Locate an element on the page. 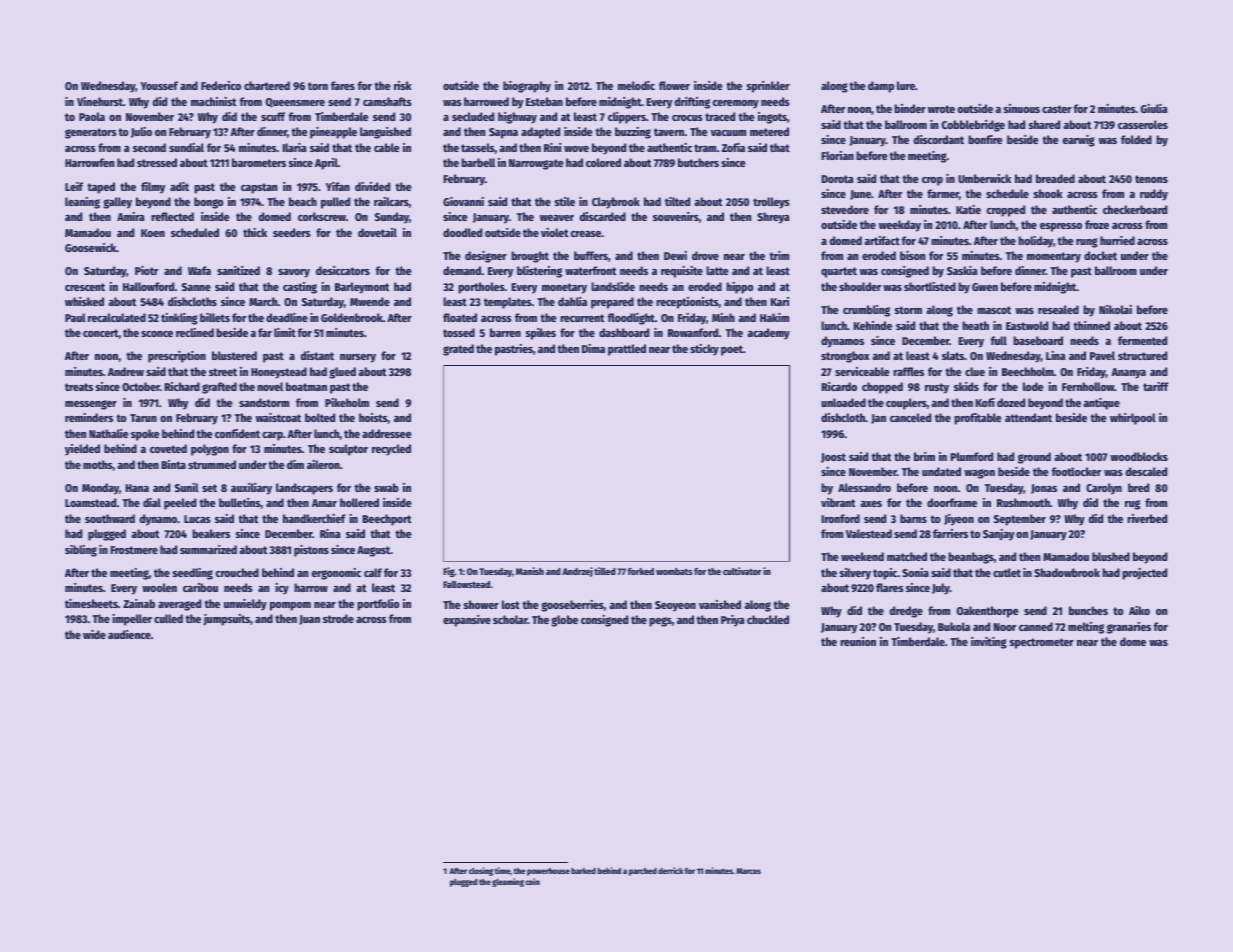 The height and width of the image is (952, 1233). gooseberries is located at coordinates (572, 606).
